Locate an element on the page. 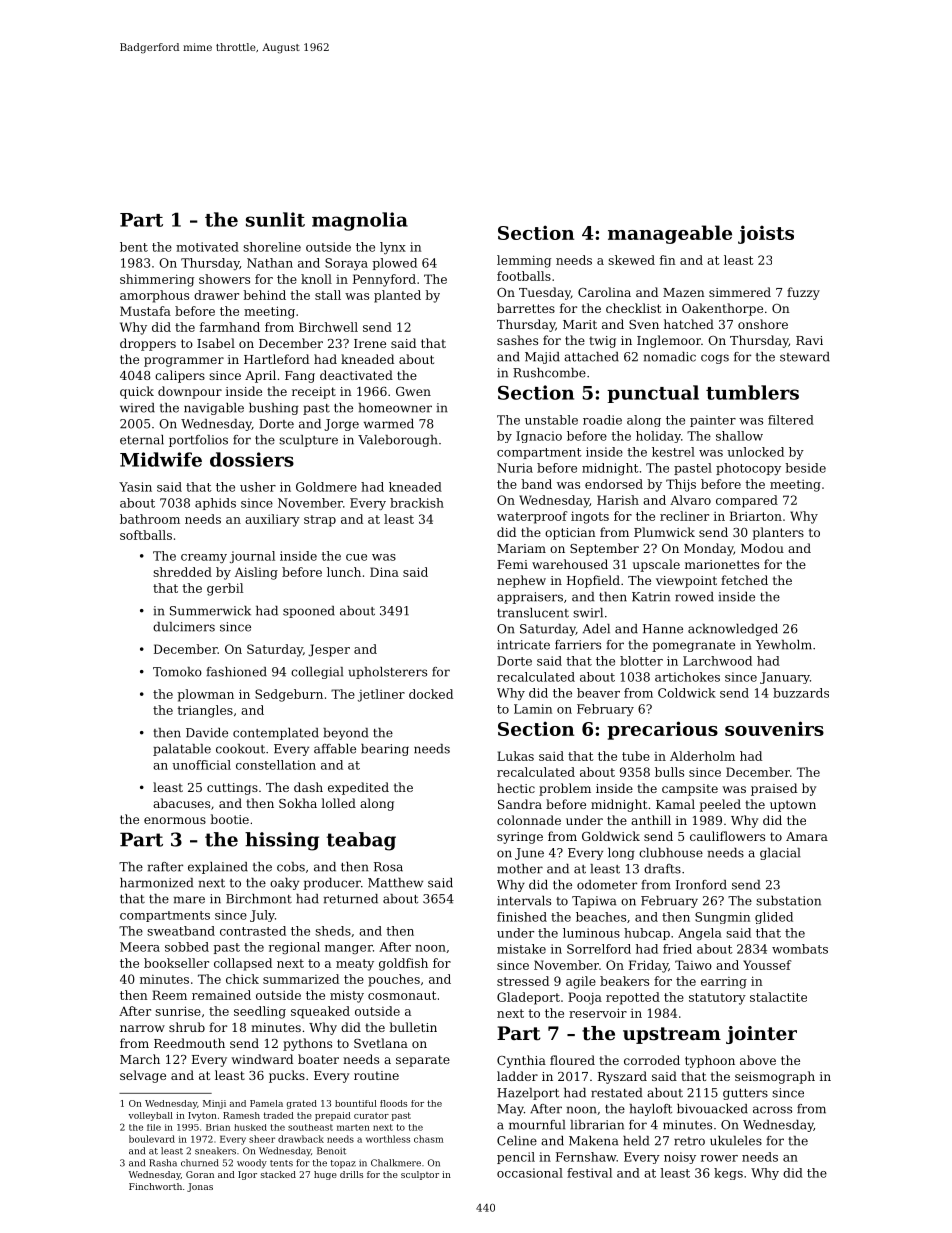 The height and width of the page is (1233, 952). Ivyton is located at coordinates (202, 1116).
